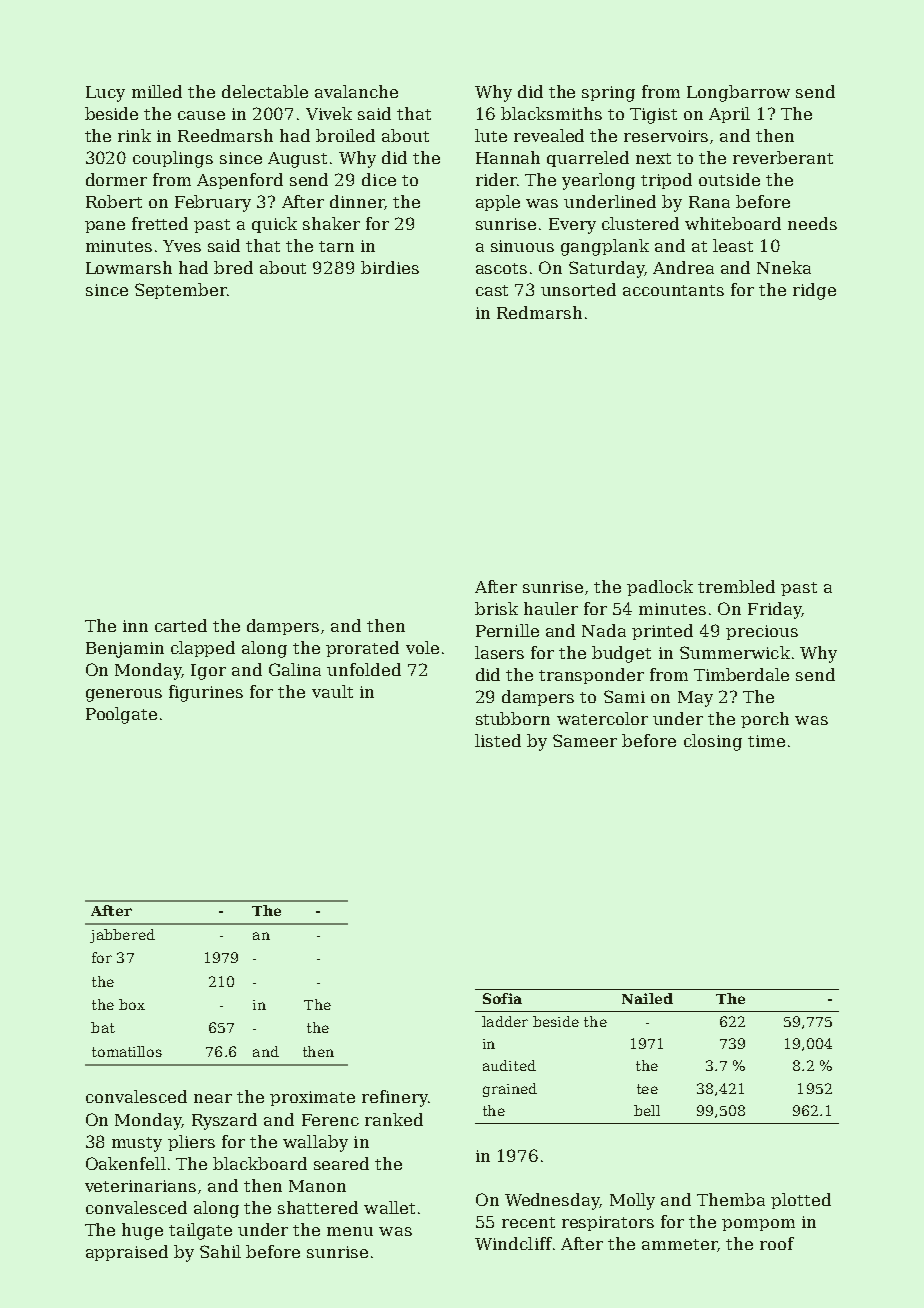 This image has height=1308, width=924. What do you see at coordinates (738, 93) in the image?
I see `Longbarrow` at bounding box center [738, 93].
